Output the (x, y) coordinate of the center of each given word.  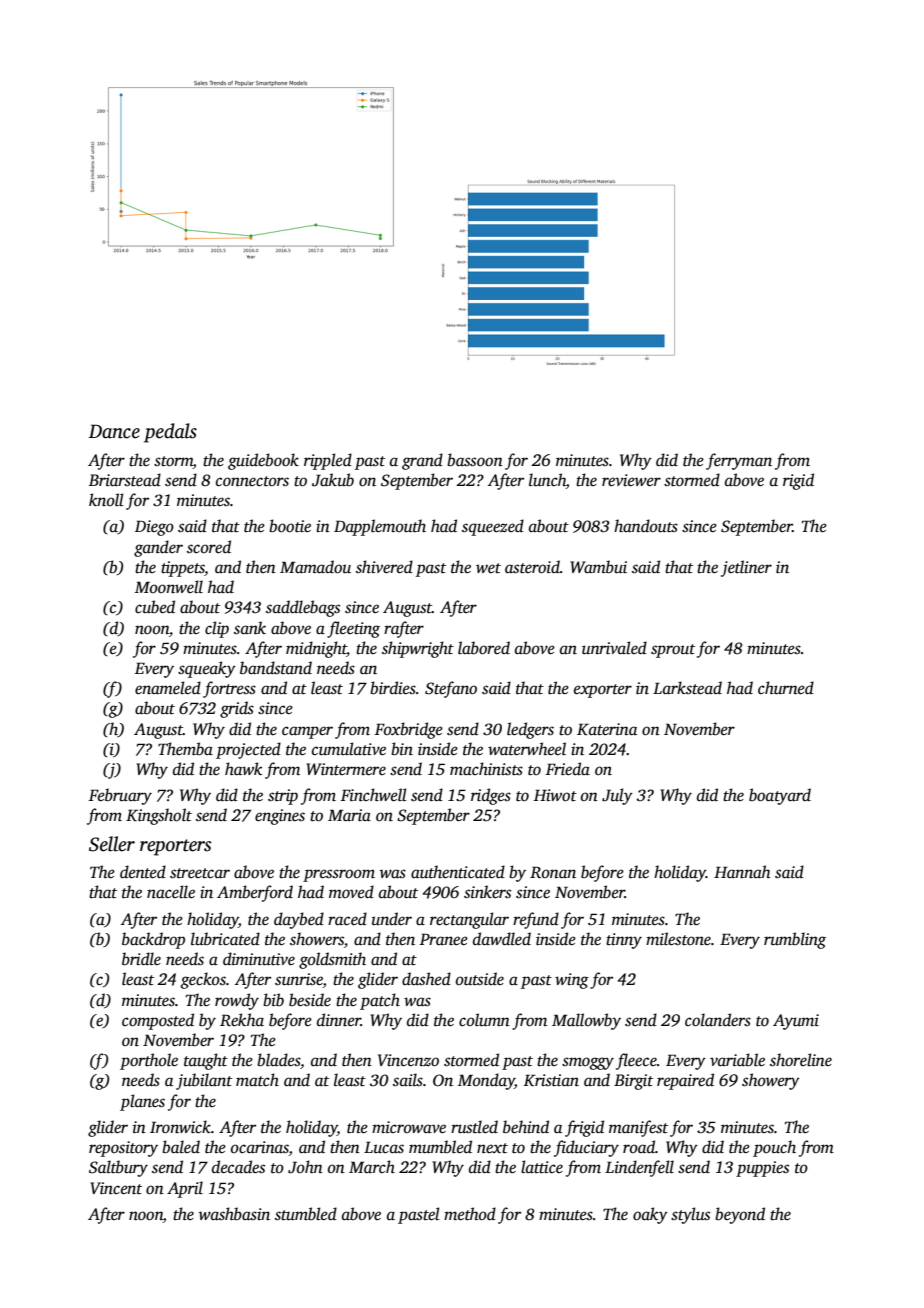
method (470, 1214)
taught (206, 1061)
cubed (155, 607)
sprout (673, 651)
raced (347, 919)
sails (408, 1080)
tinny (624, 941)
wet (488, 568)
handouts (646, 526)
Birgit (633, 1082)
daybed (299, 920)
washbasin (234, 1214)
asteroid (532, 567)
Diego (154, 528)
